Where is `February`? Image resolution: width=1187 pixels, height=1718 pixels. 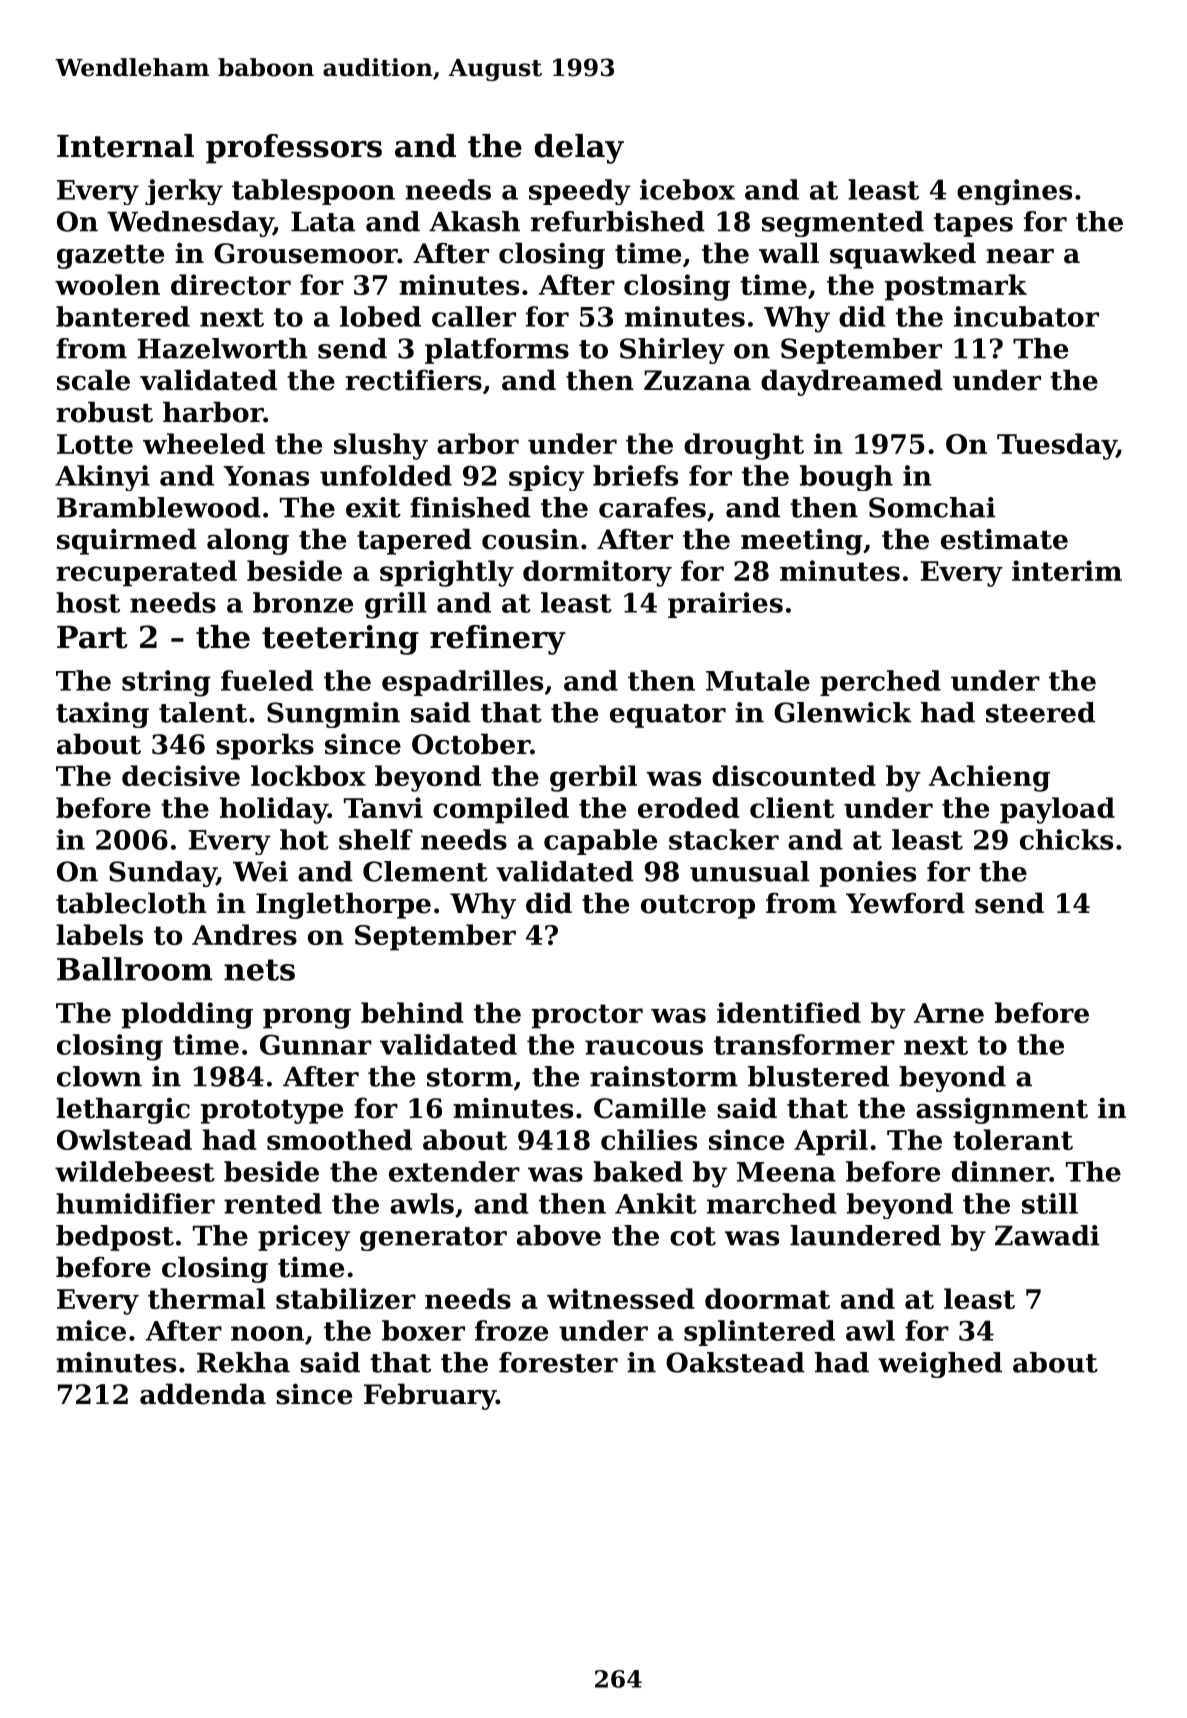
February is located at coordinates (430, 1396).
